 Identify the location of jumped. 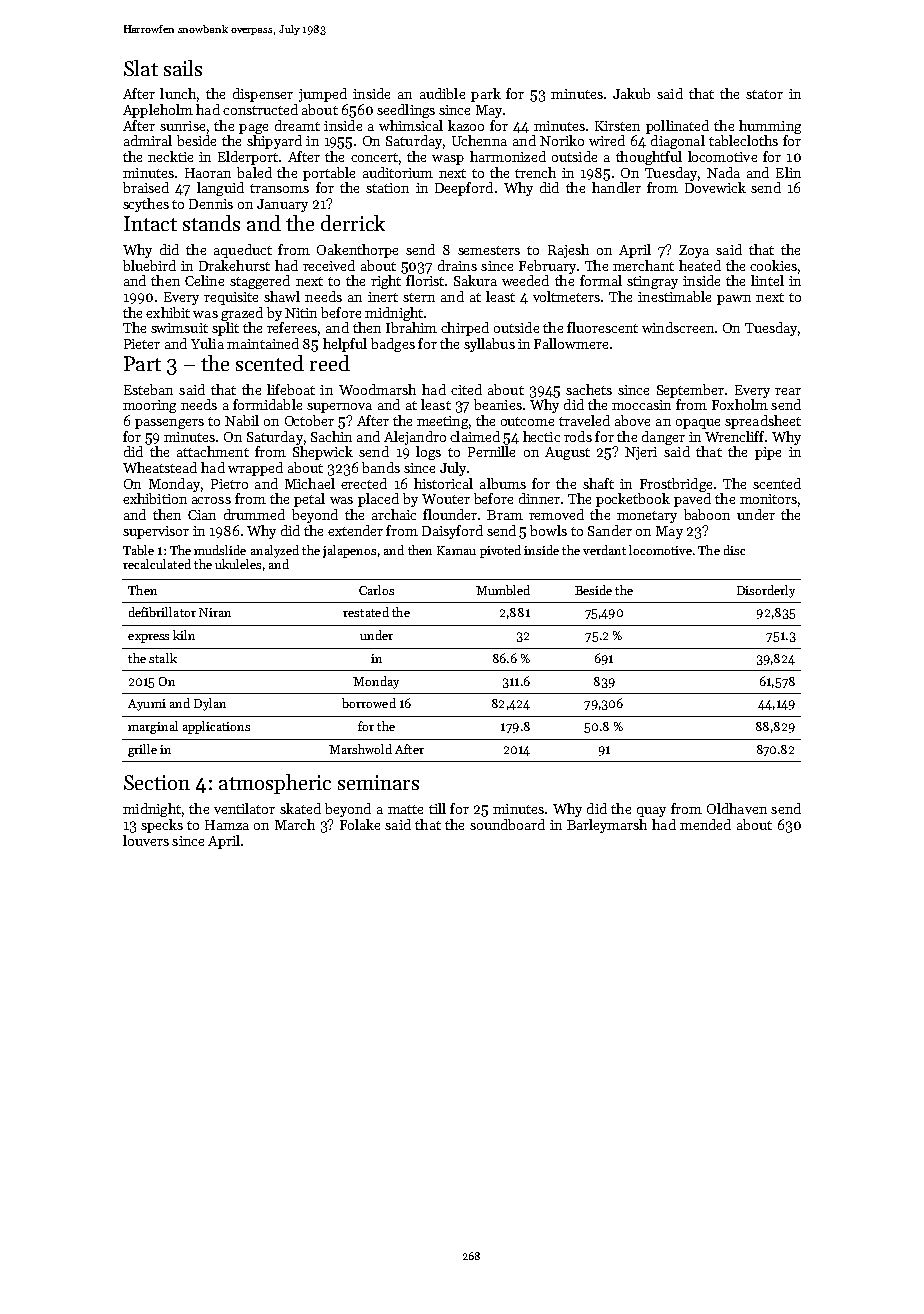
(323, 95).
